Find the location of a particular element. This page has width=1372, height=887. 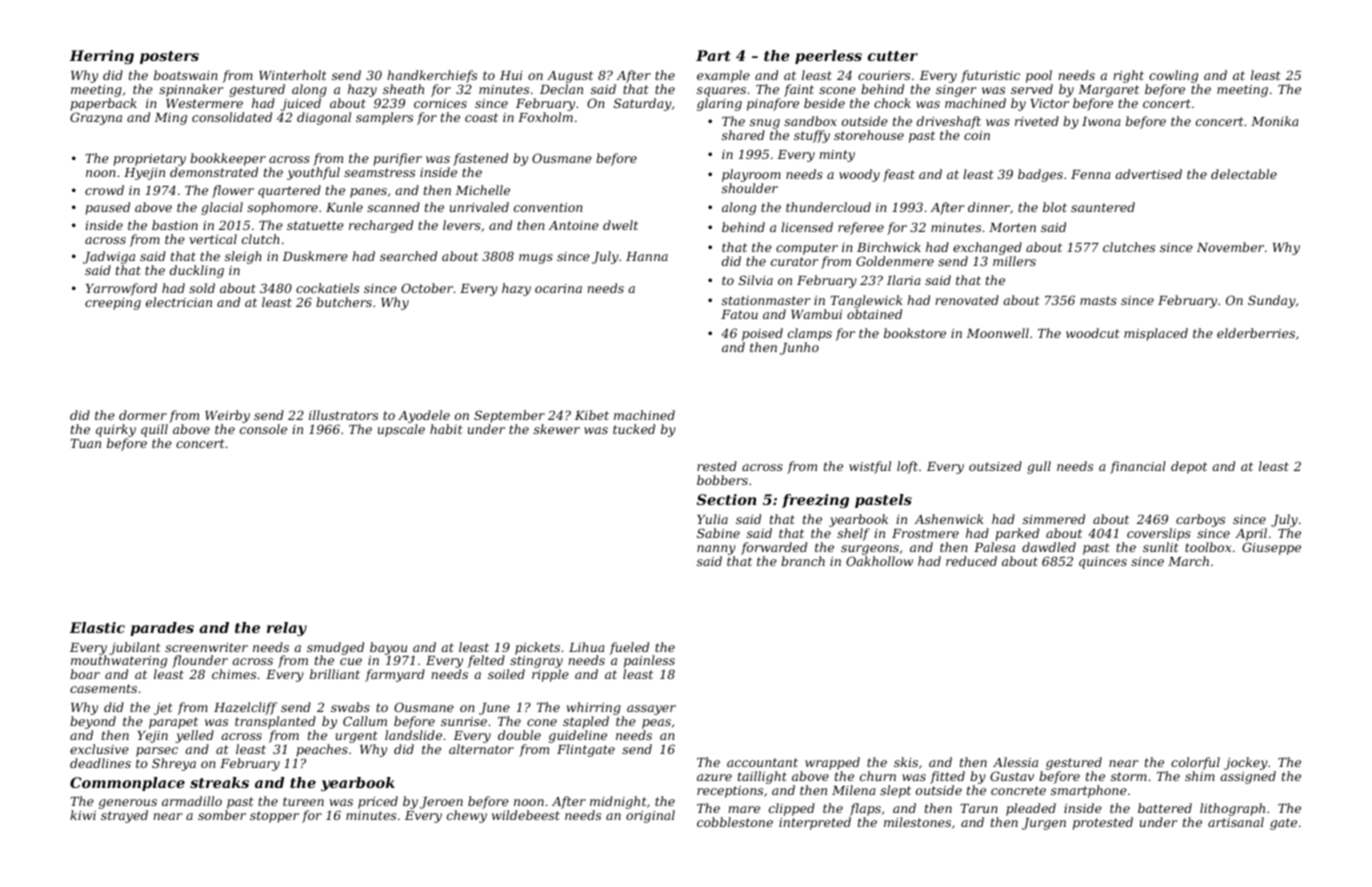

poised is located at coordinates (762, 334).
